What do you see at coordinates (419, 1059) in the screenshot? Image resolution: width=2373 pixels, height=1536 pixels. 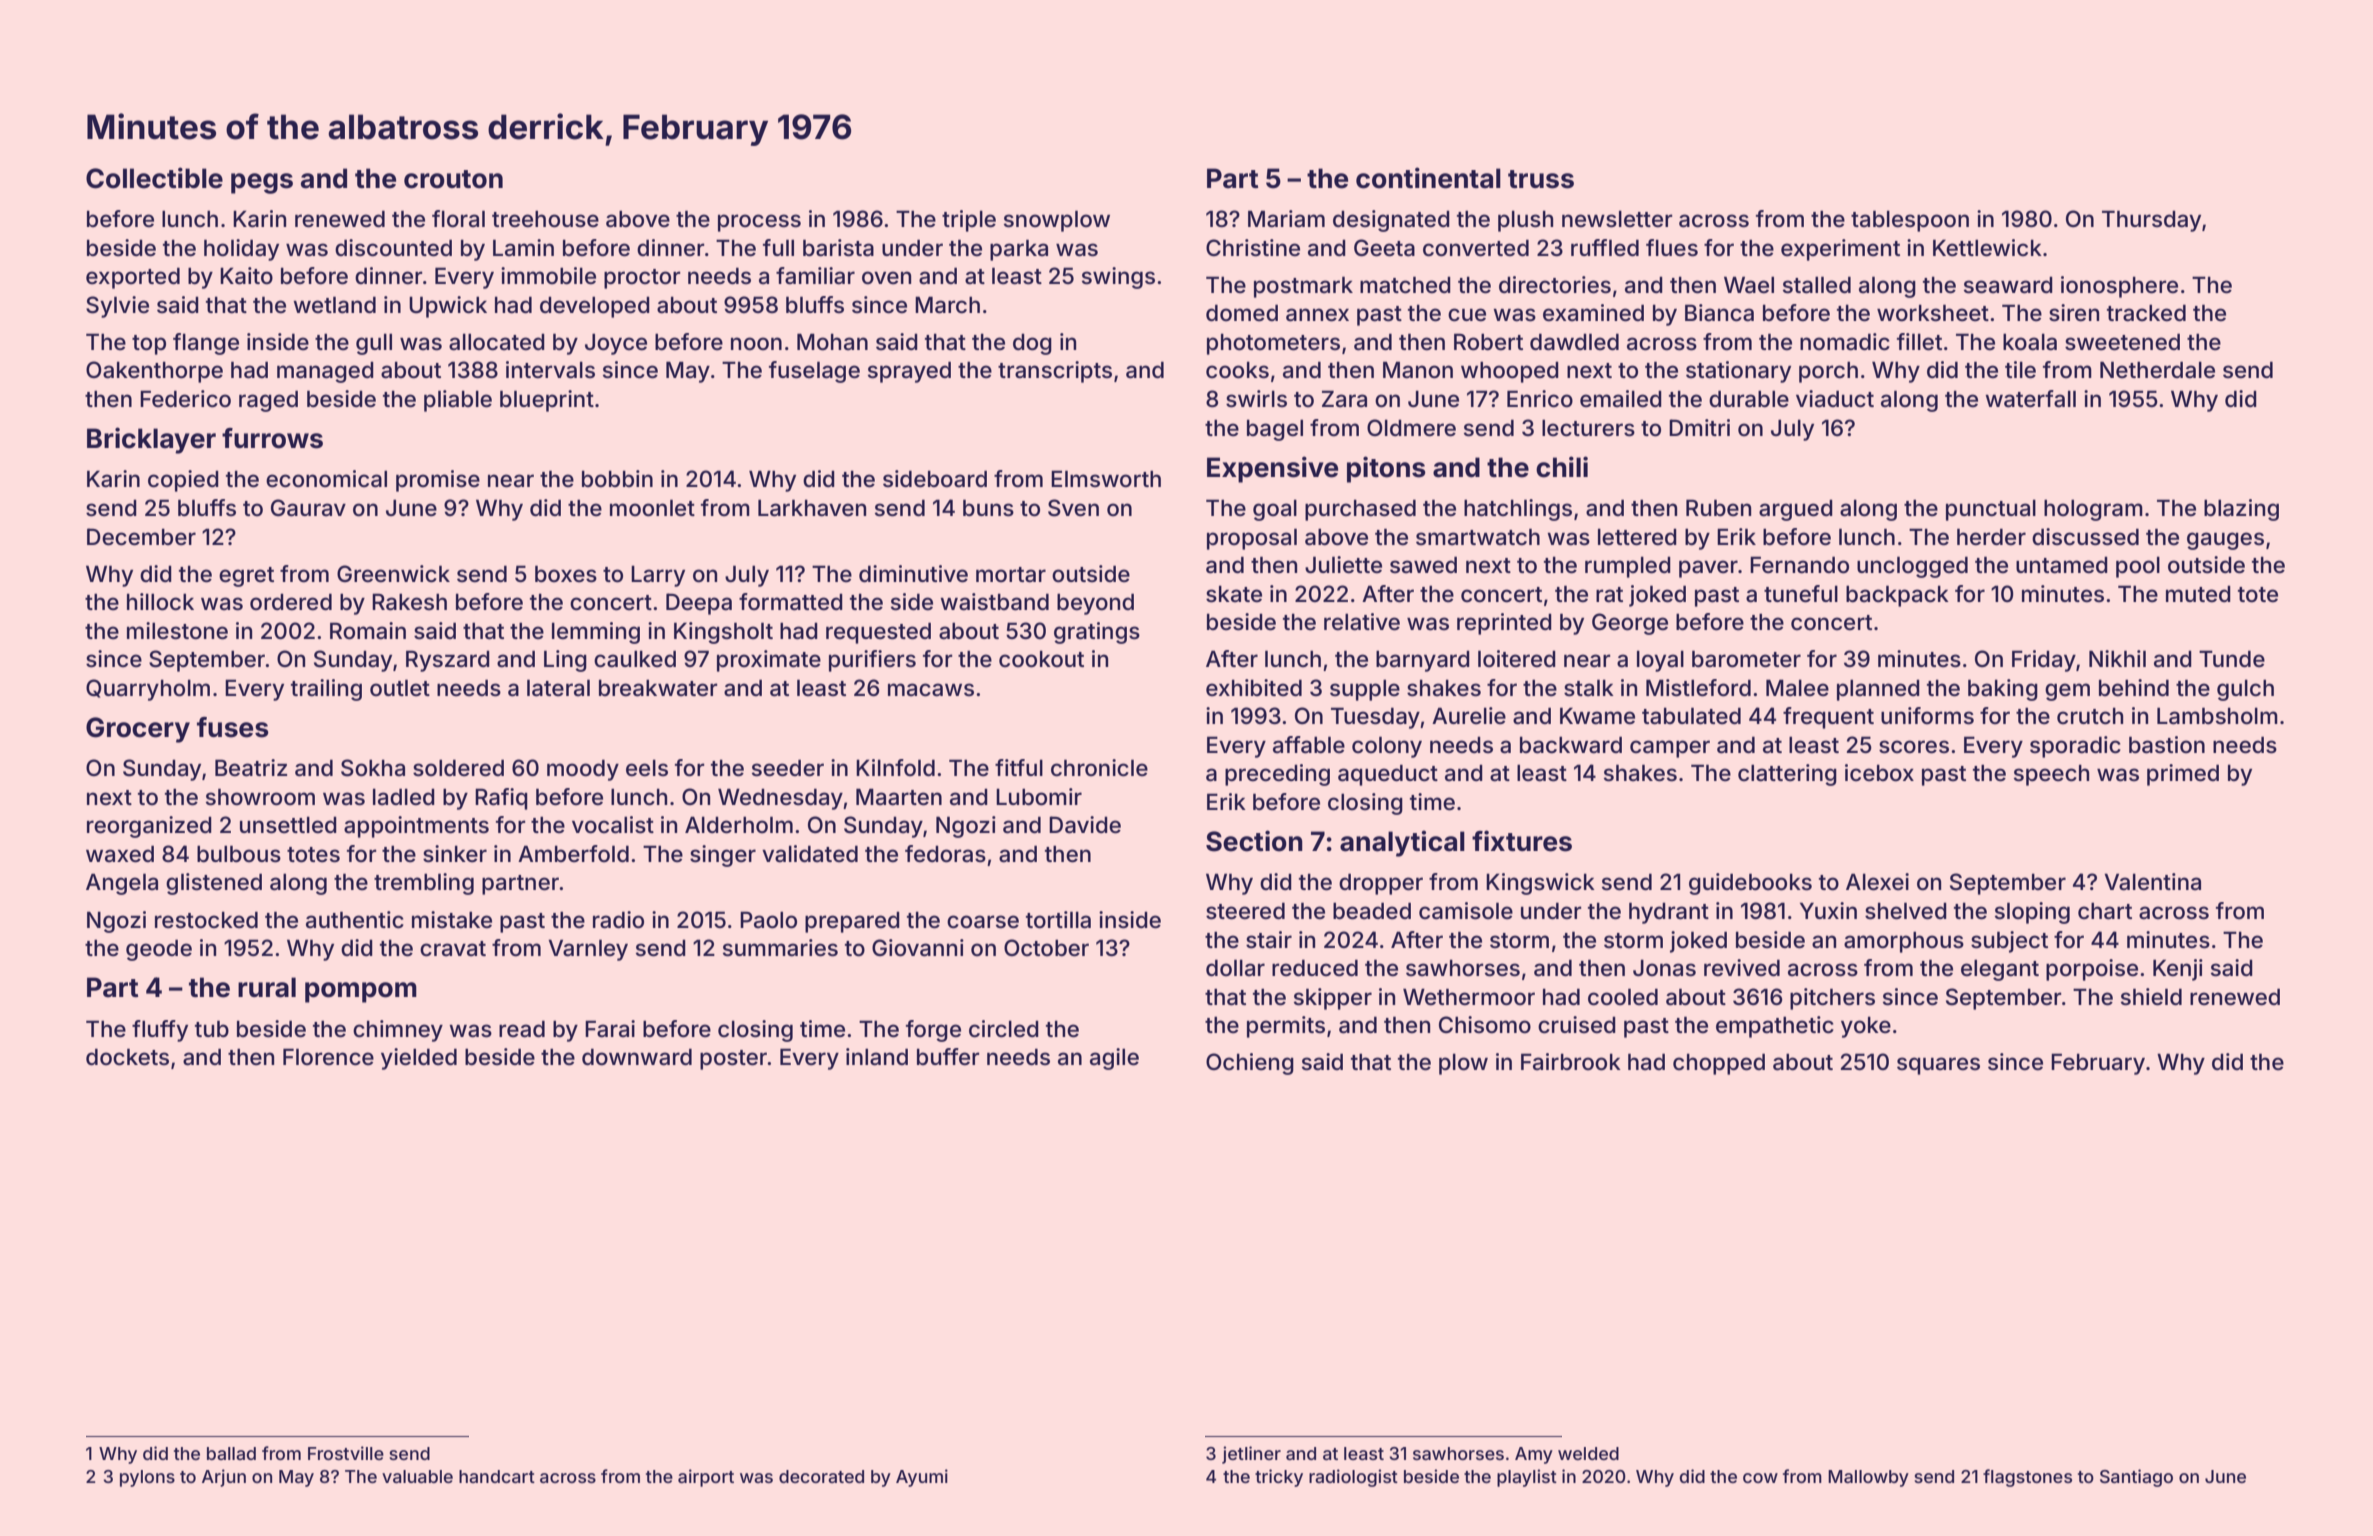 I see `yielded` at bounding box center [419, 1059].
